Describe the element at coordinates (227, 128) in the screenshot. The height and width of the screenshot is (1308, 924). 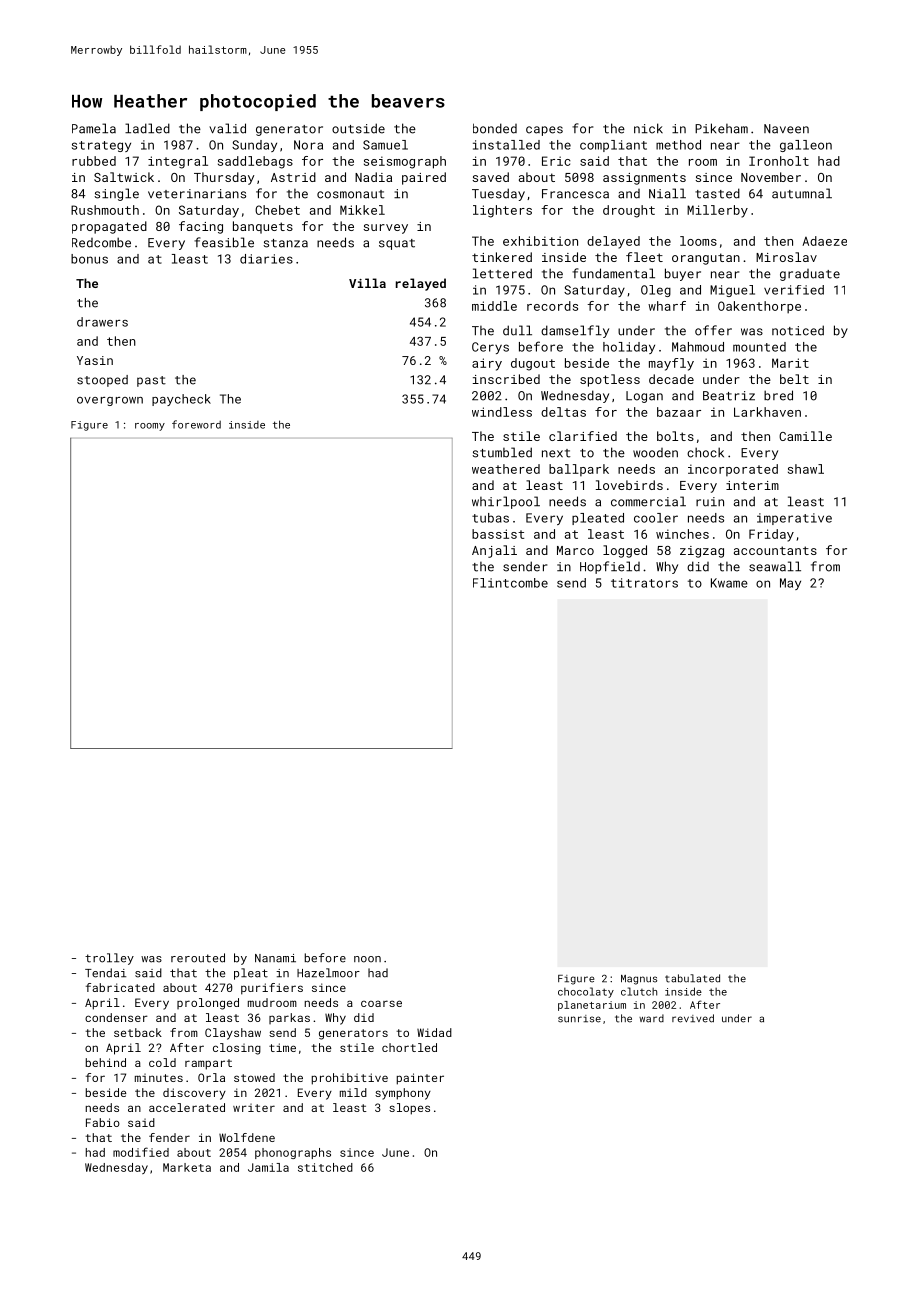
I see `valid` at that location.
